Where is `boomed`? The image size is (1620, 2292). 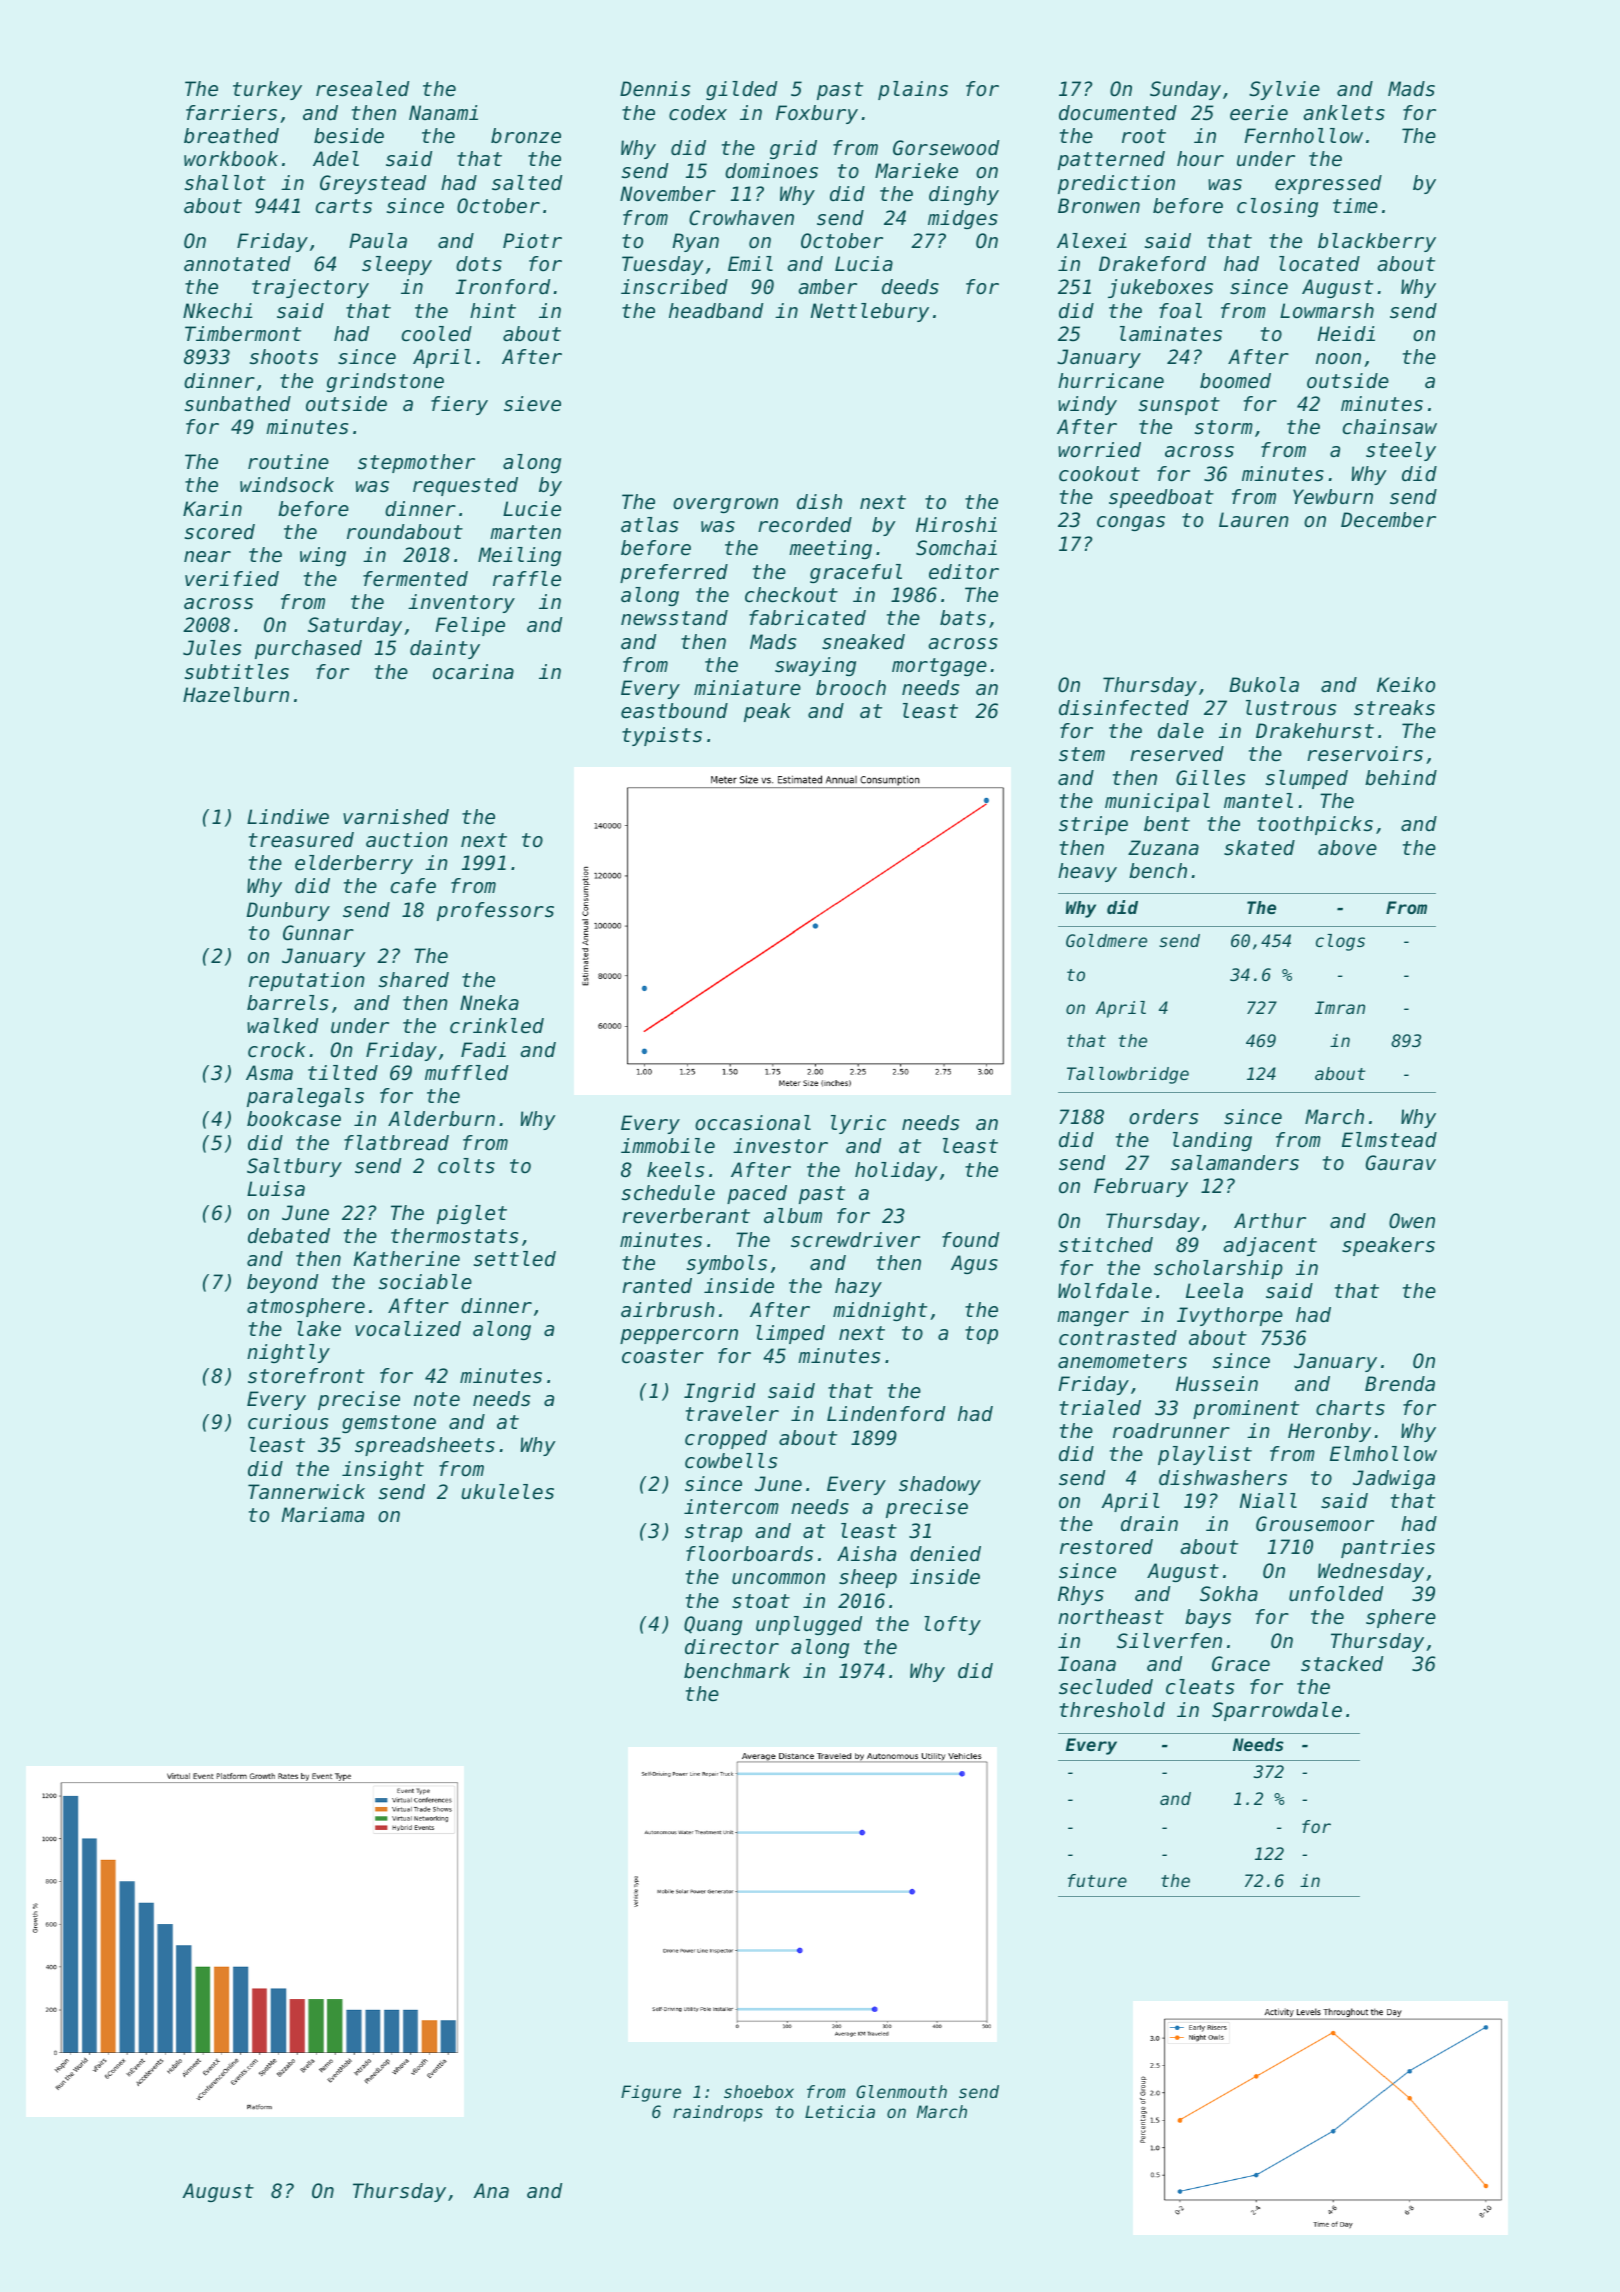 boomed is located at coordinates (1235, 381).
